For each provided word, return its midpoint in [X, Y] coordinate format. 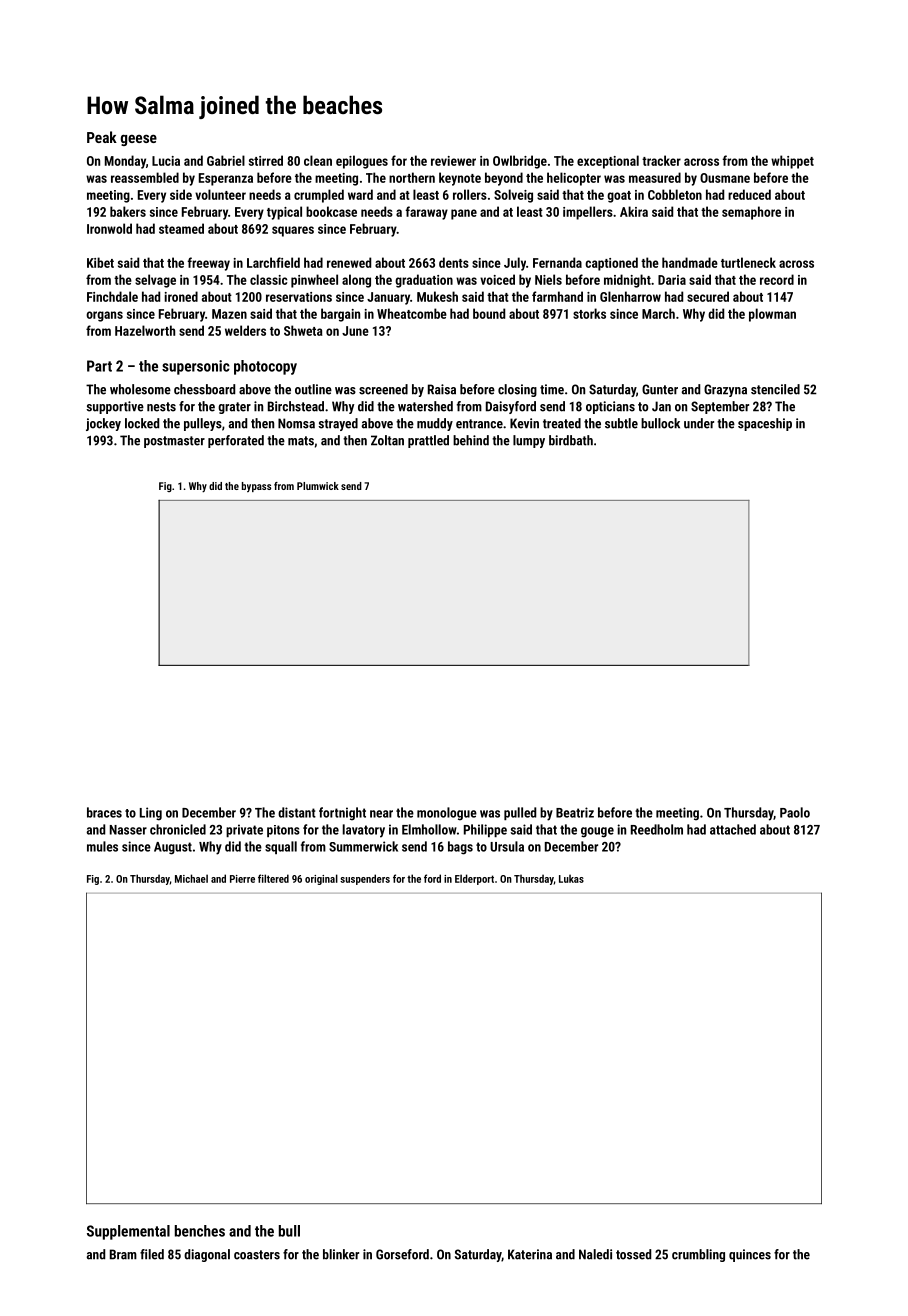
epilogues [362, 162]
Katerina [530, 1254]
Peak [102, 137]
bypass [256, 487]
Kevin [524, 423]
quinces [750, 1255]
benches [200, 1231]
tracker [661, 160]
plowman [772, 315]
